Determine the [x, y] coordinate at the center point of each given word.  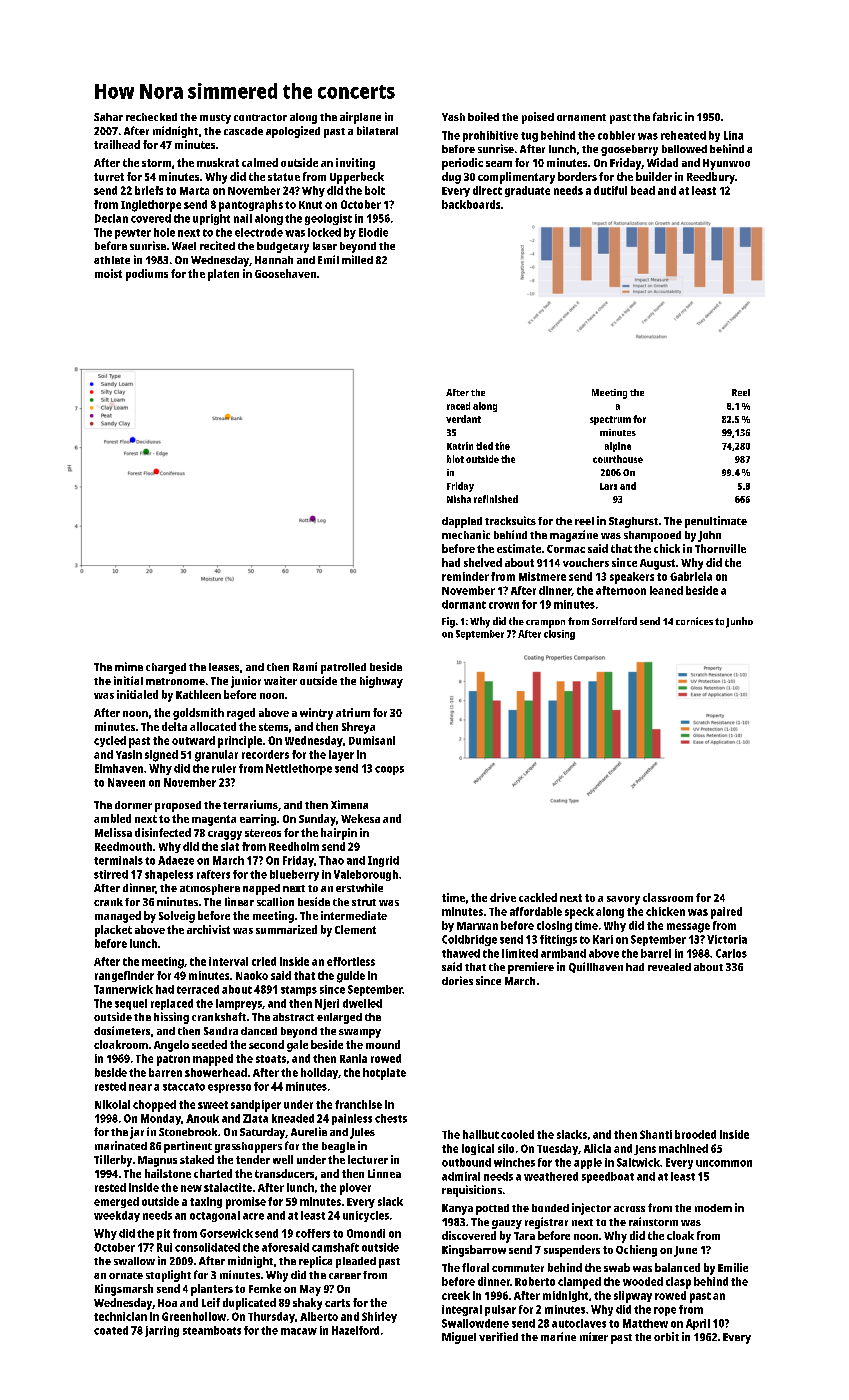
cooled [517, 1134]
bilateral [377, 130]
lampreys [239, 1004]
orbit [666, 1336]
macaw [299, 1331]
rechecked [151, 117]
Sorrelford [614, 621]
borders [577, 176]
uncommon [724, 1163]
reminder [465, 576]
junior [246, 682]
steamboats [212, 1330]
